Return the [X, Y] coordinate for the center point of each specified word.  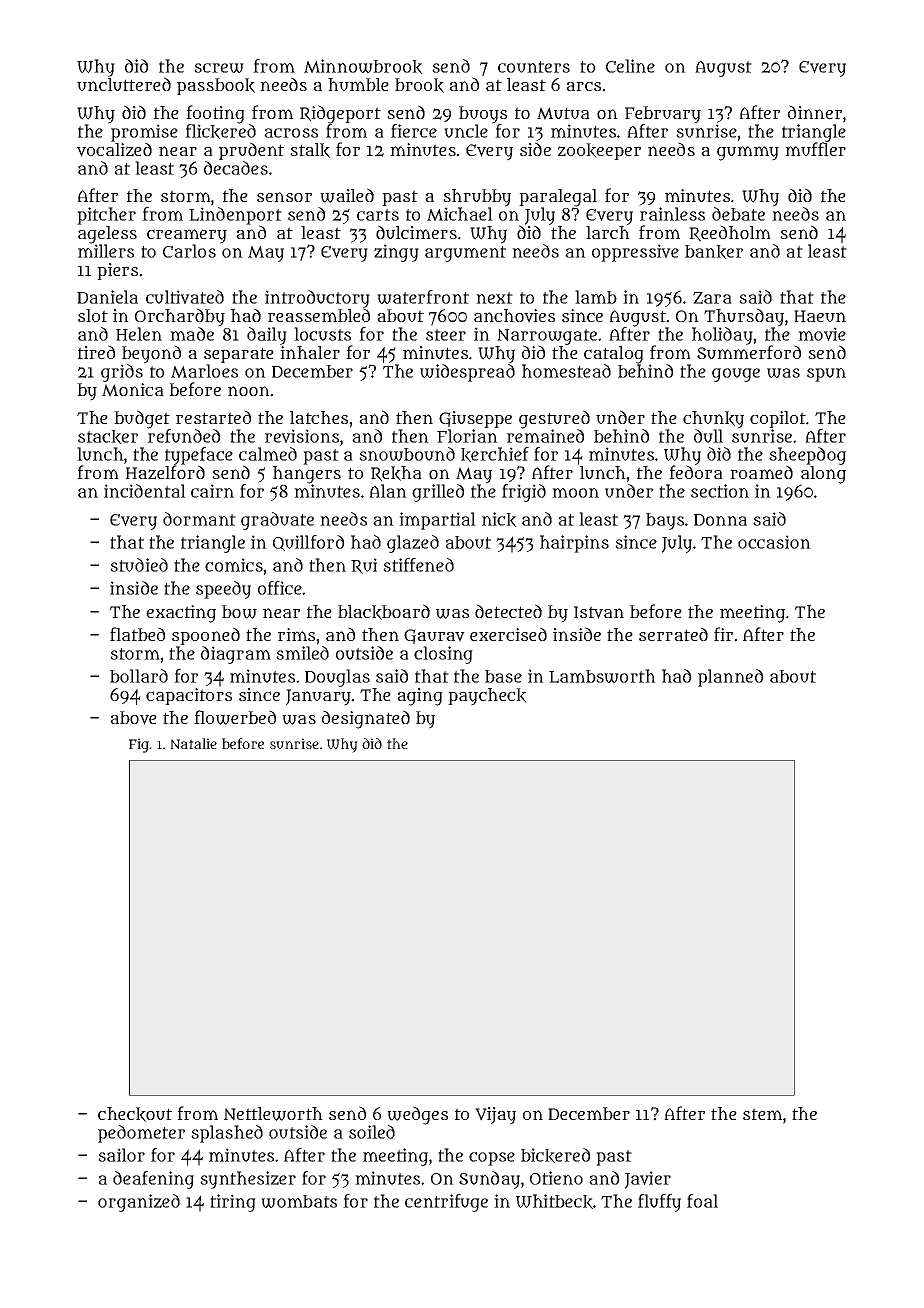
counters [534, 67]
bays [665, 521]
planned [730, 678]
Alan [388, 491]
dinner [815, 112]
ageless [107, 235]
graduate [277, 521]
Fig [139, 745]
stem [762, 1114]
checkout [135, 1114]
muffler [815, 149]
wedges [417, 1115]
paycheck [487, 697]
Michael [460, 214]
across [291, 133]
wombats [299, 1201]
